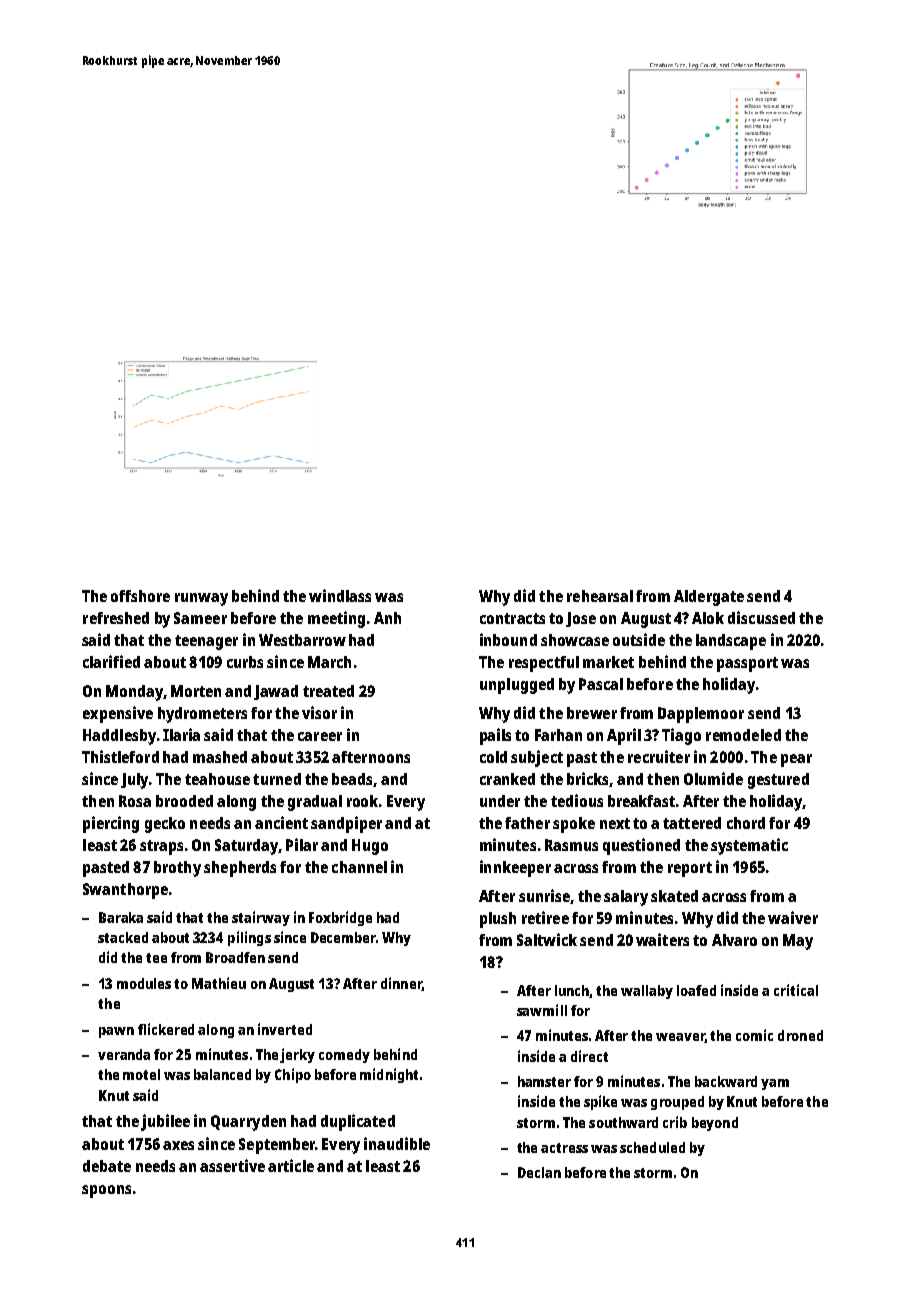 Image resolution: width=912 pixels, height=1296 pixels. I want to click on dinner, so click(401, 984).
